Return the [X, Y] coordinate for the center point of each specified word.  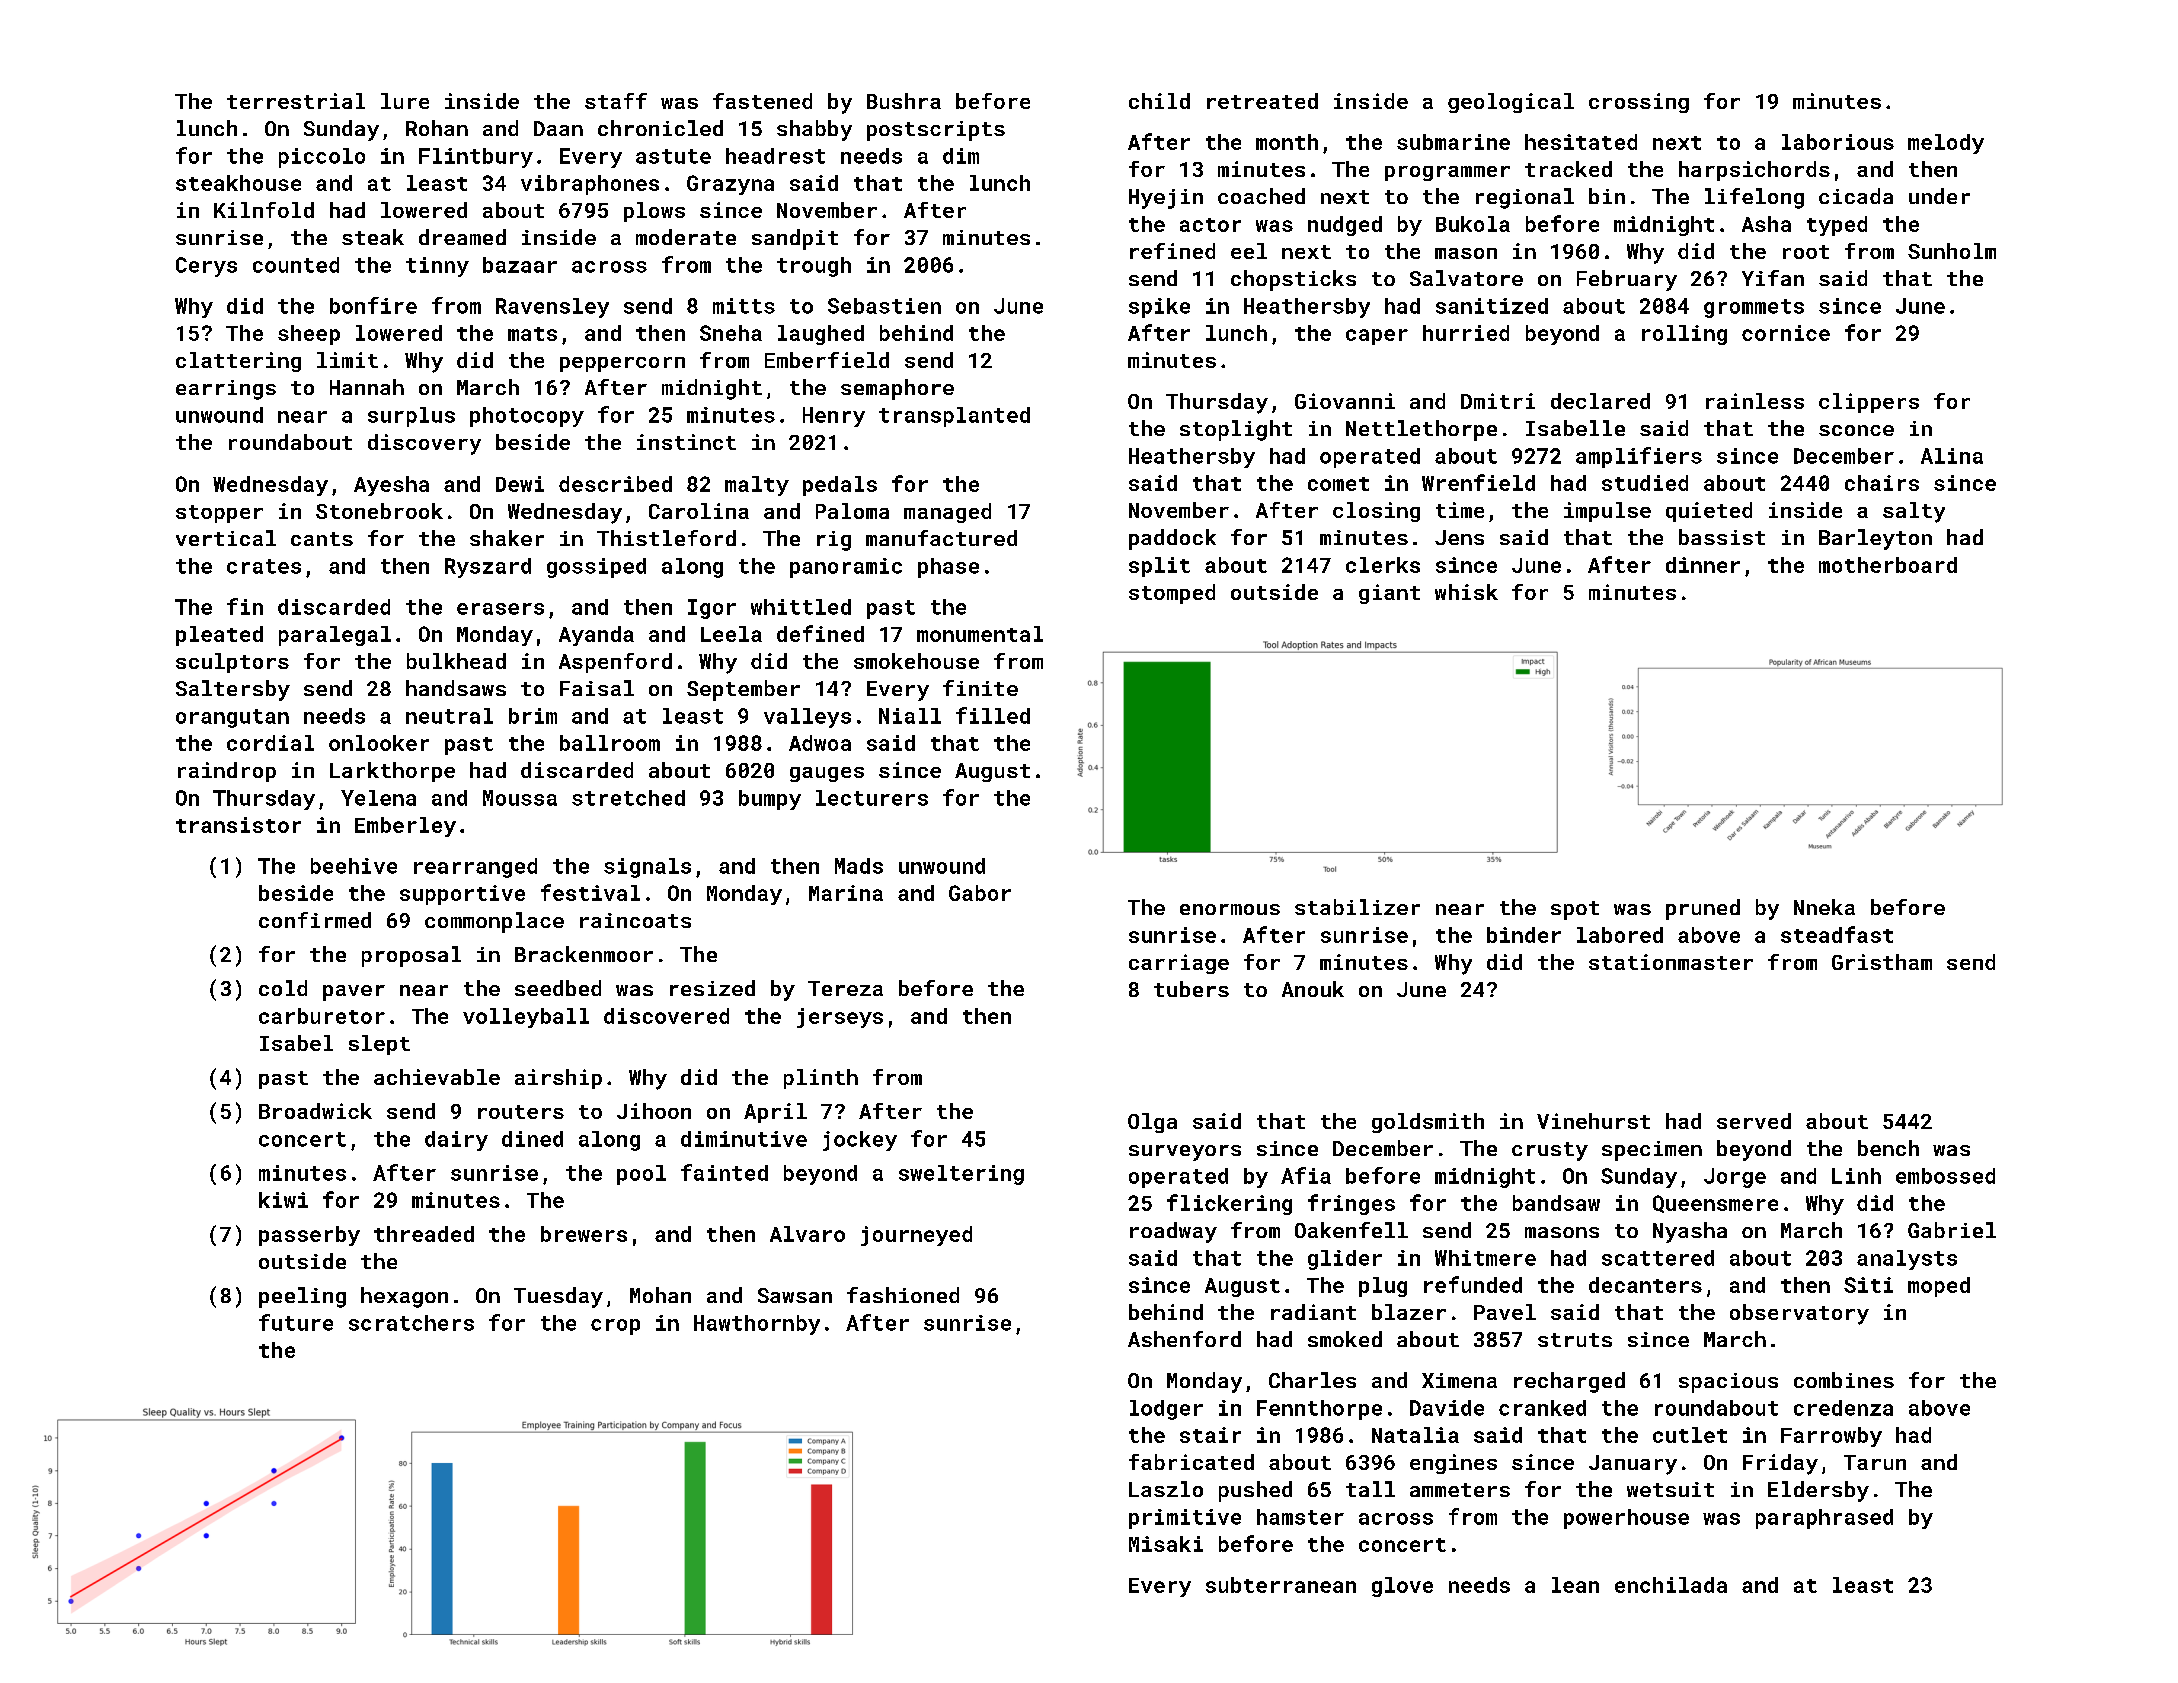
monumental [980, 634]
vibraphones [590, 185]
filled [993, 715]
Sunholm [1952, 251]
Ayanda [596, 636]
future [296, 1322]
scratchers [411, 1323]
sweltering [961, 1175]
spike [1159, 308]
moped [1939, 1287]
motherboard [1888, 565]
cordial [270, 743]
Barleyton [1875, 539]
